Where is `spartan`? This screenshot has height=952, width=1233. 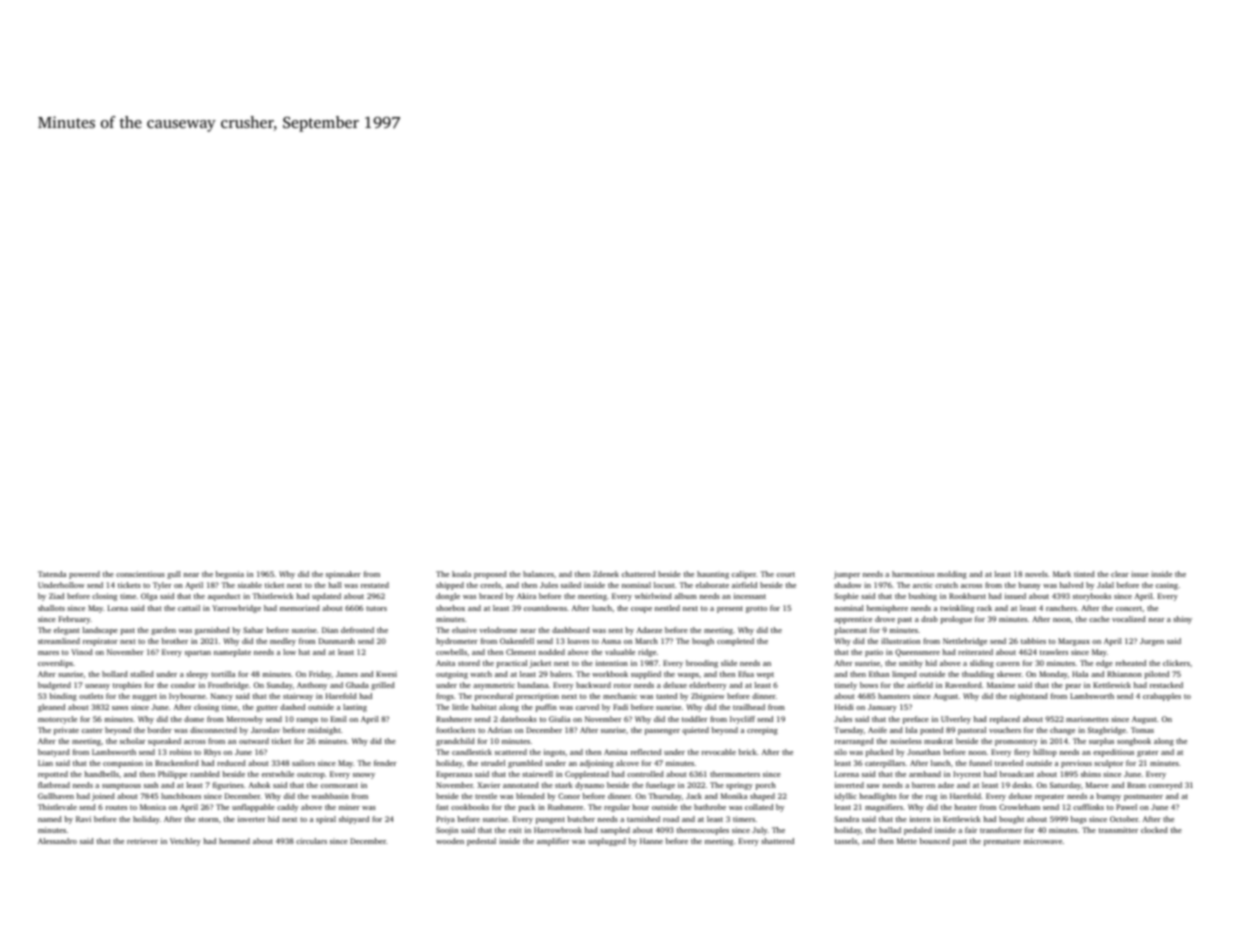
spartan is located at coordinates (198, 653).
